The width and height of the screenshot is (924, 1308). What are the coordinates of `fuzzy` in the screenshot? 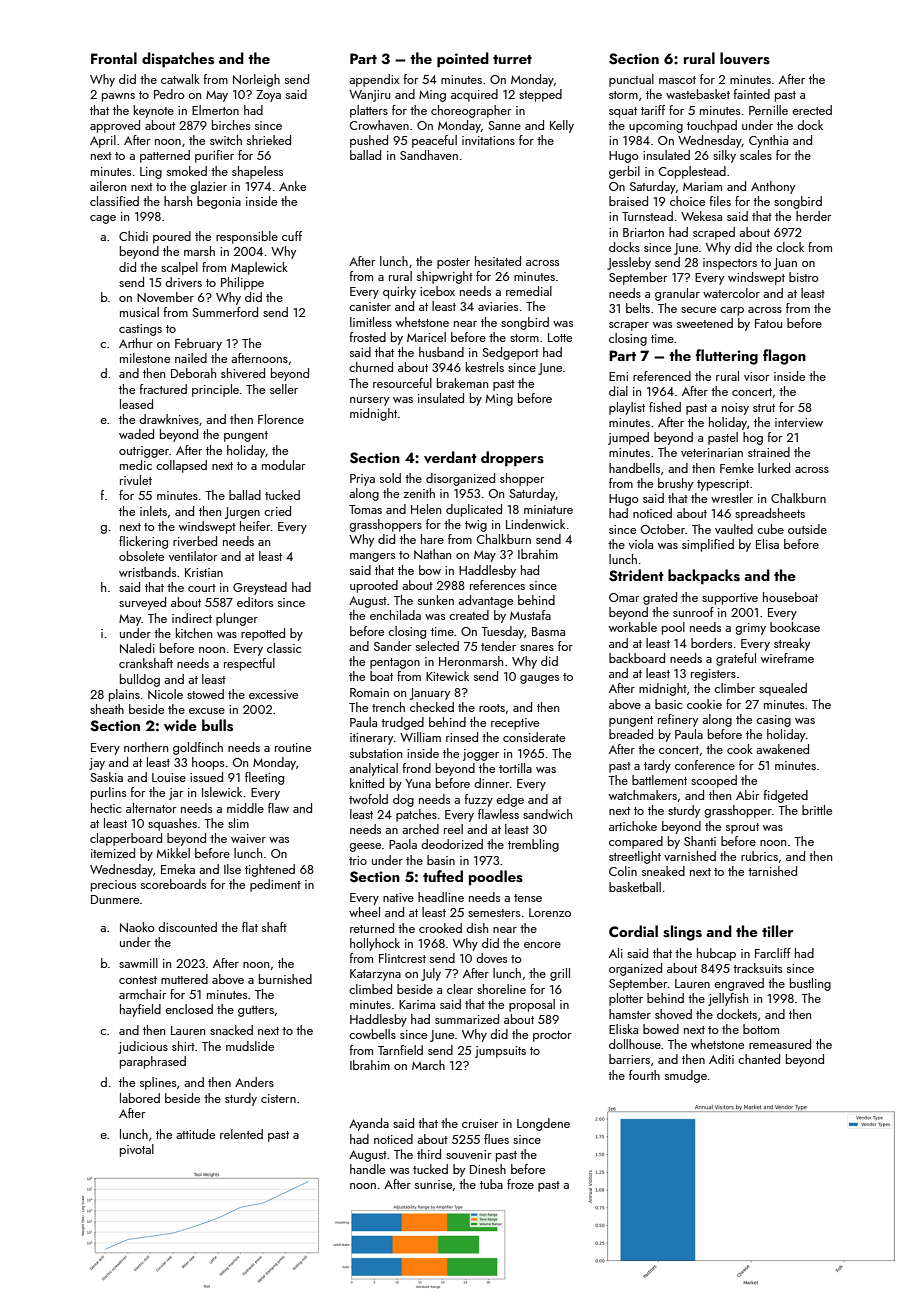 It's located at (478, 800).
